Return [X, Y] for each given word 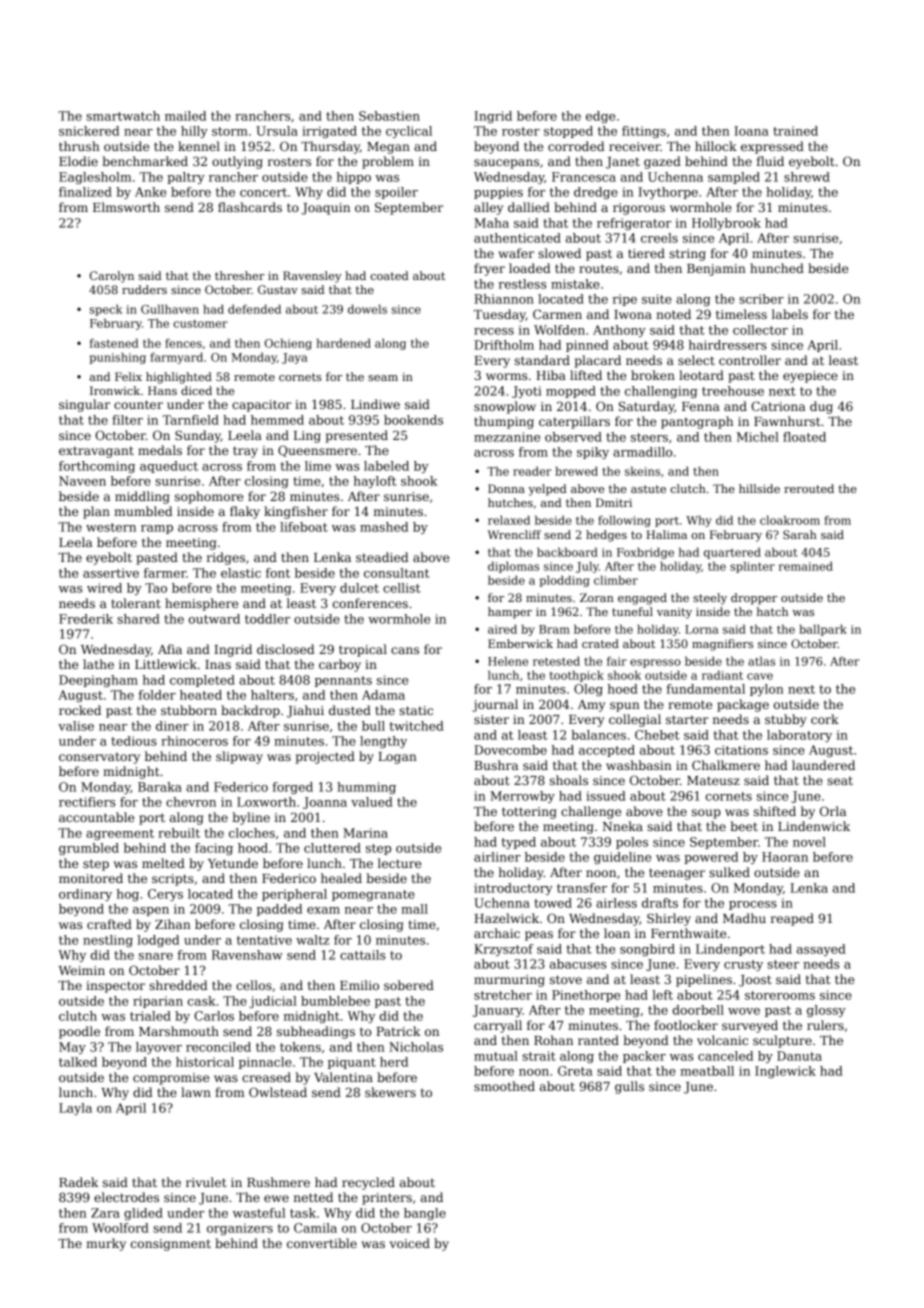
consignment [171, 1245]
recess [494, 331]
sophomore [209, 497]
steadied [382, 557]
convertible [322, 1243]
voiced [410, 1243]
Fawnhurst [787, 421]
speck [106, 310]
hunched [777, 268]
